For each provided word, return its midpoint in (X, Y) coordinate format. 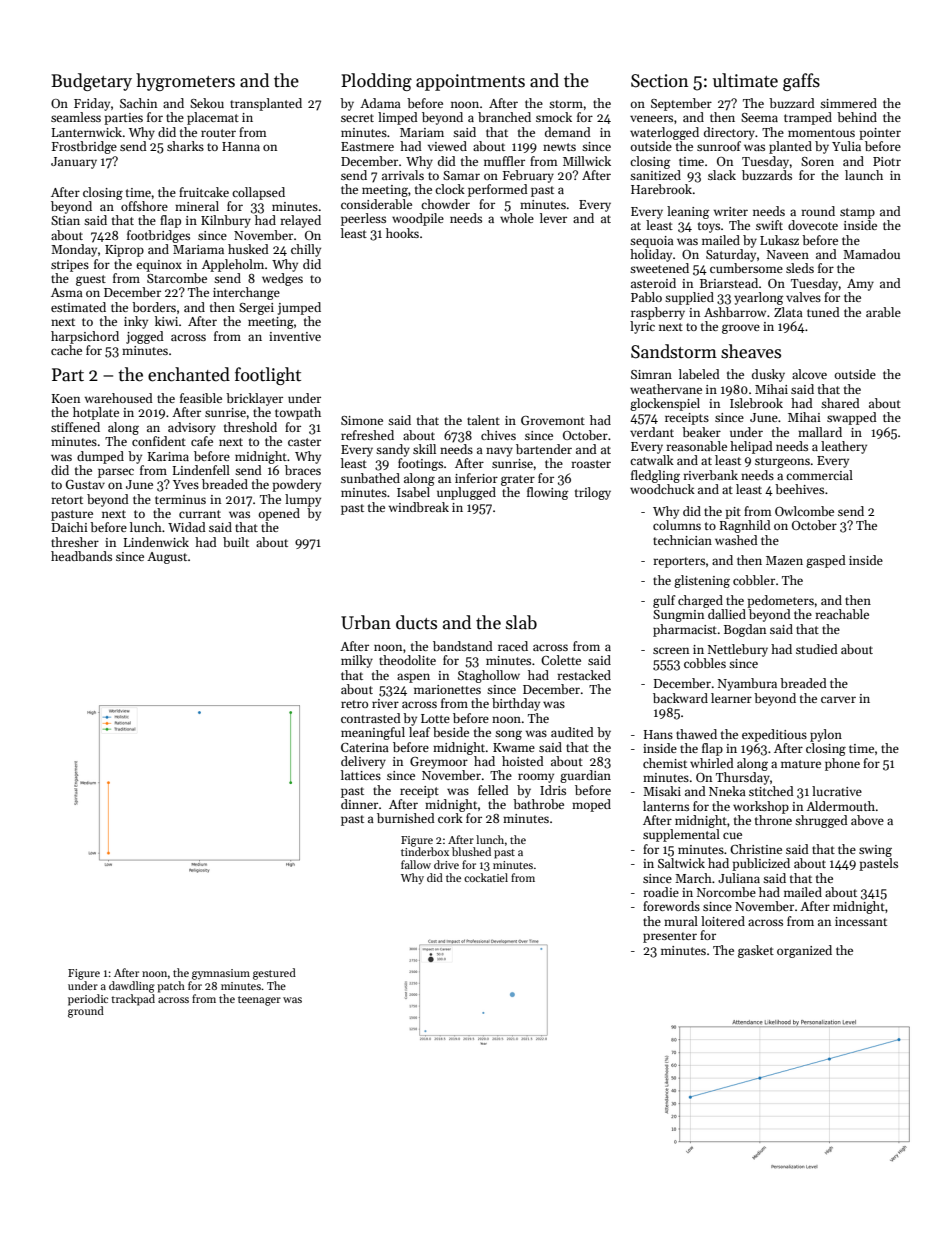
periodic (88, 1000)
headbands (81, 556)
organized (804, 951)
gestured (274, 974)
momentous (821, 133)
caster (304, 442)
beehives (799, 489)
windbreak (419, 507)
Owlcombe (804, 511)
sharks (185, 146)
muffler (504, 161)
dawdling (132, 987)
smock (554, 117)
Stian (65, 220)
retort (67, 500)
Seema (759, 117)
